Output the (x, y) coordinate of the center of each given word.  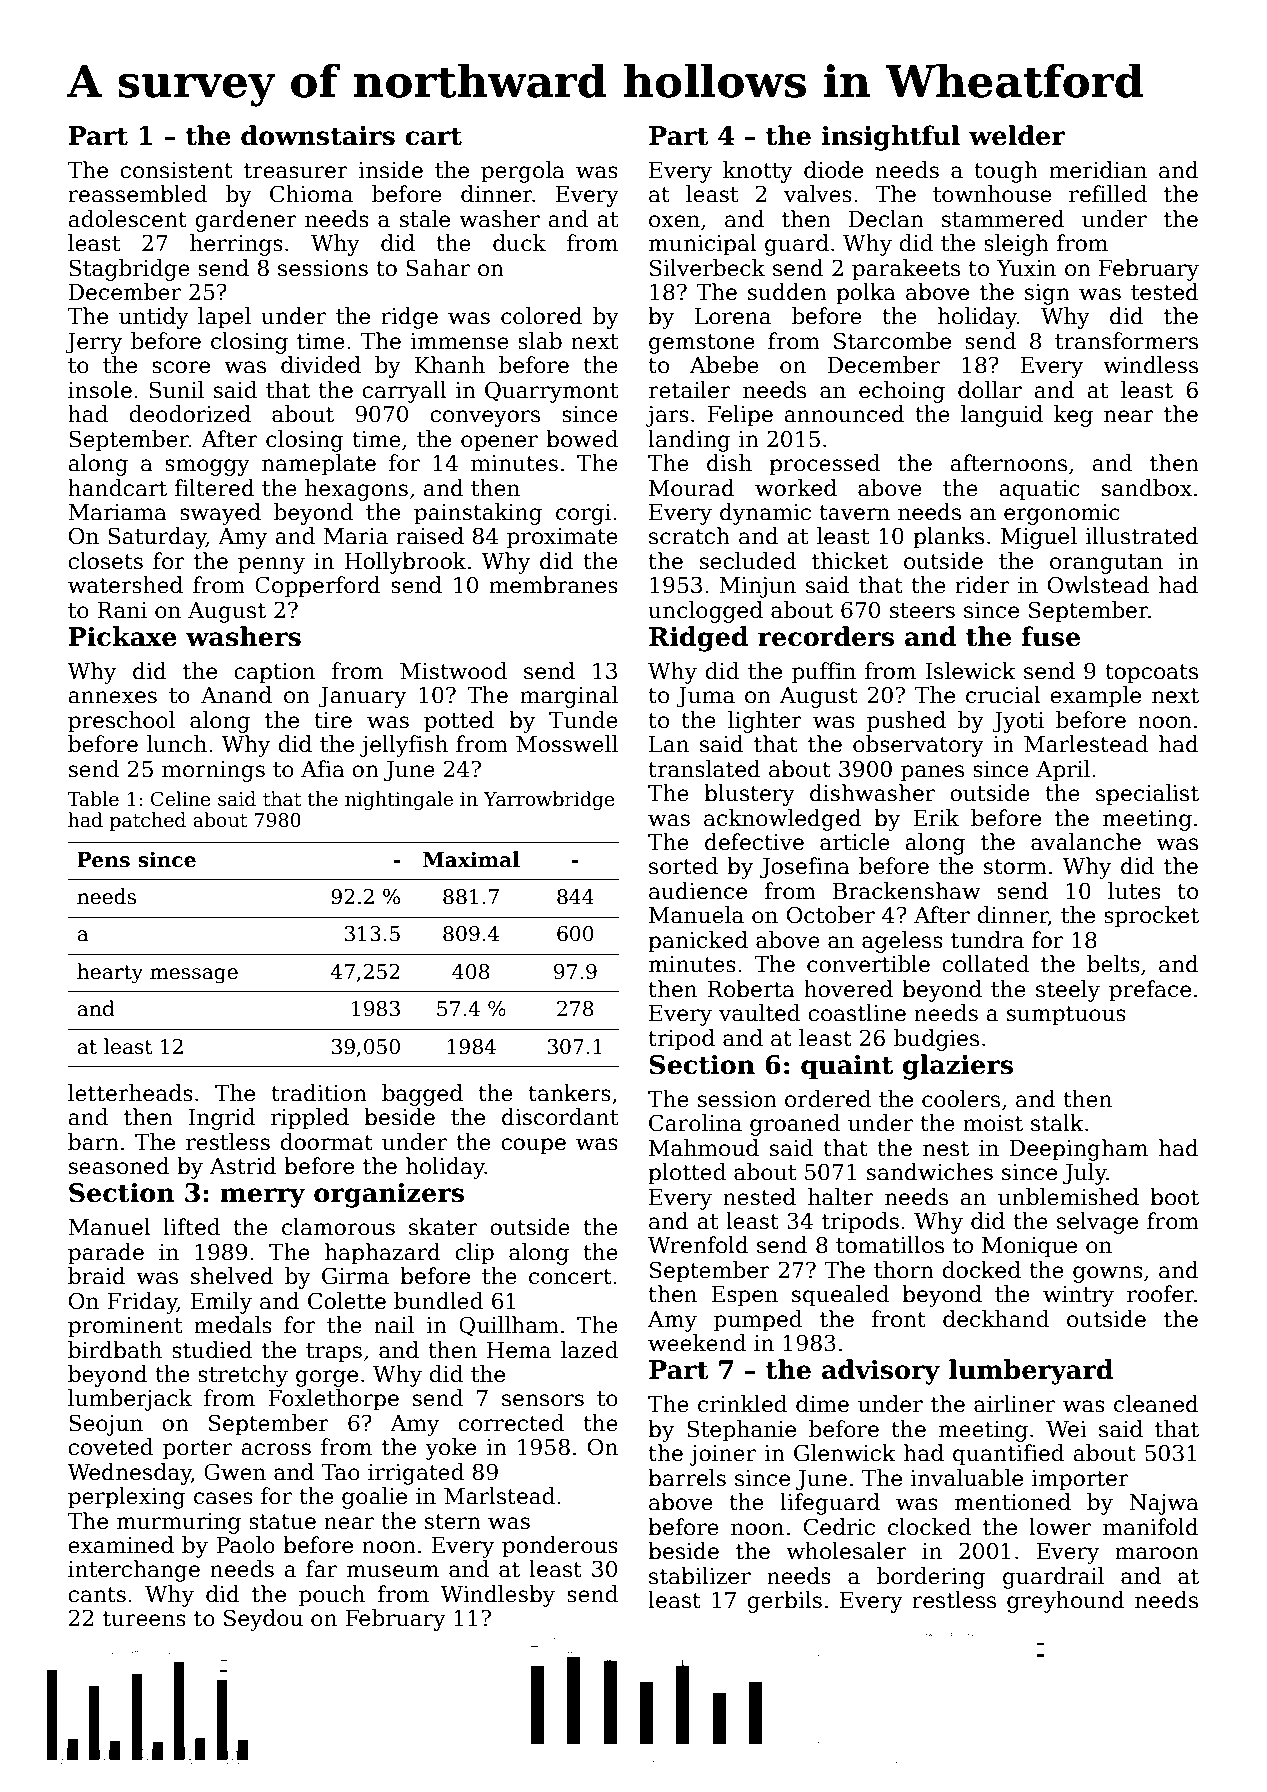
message (194, 976)
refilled (1108, 194)
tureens (144, 1619)
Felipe (740, 416)
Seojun (106, 1425)
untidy (154, 318)
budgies (936, 1040)
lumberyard (1031, 1372)
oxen (674, 221)
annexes (112, 697)
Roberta (751, 989)
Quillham (509, 1326)
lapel (224, 318)
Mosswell (567, 744)
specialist (1147, 795)
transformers (1126, 341)
